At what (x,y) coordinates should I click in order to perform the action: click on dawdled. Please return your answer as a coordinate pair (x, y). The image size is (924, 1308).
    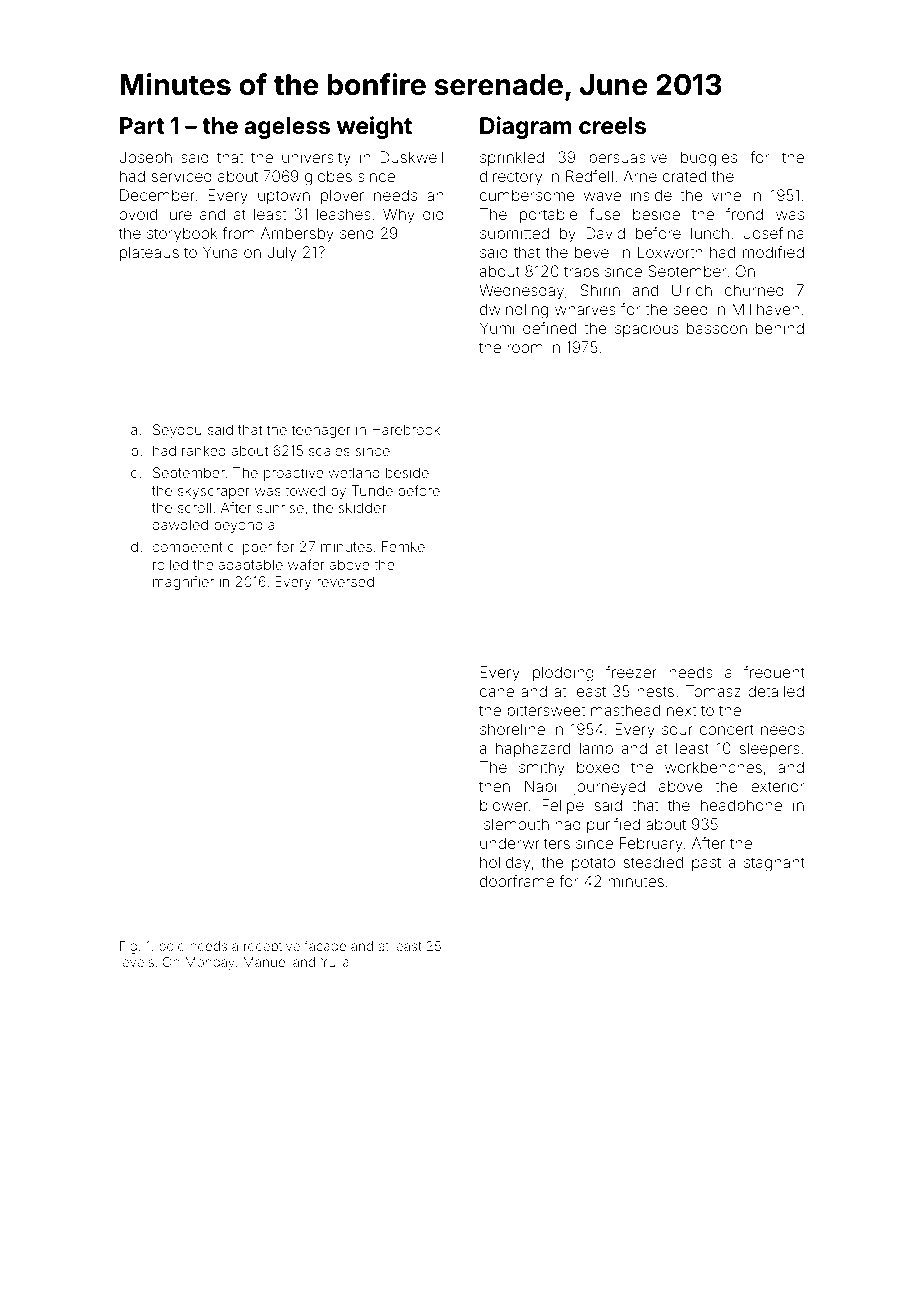
    Looking at the image, I should click on (180, 524).
